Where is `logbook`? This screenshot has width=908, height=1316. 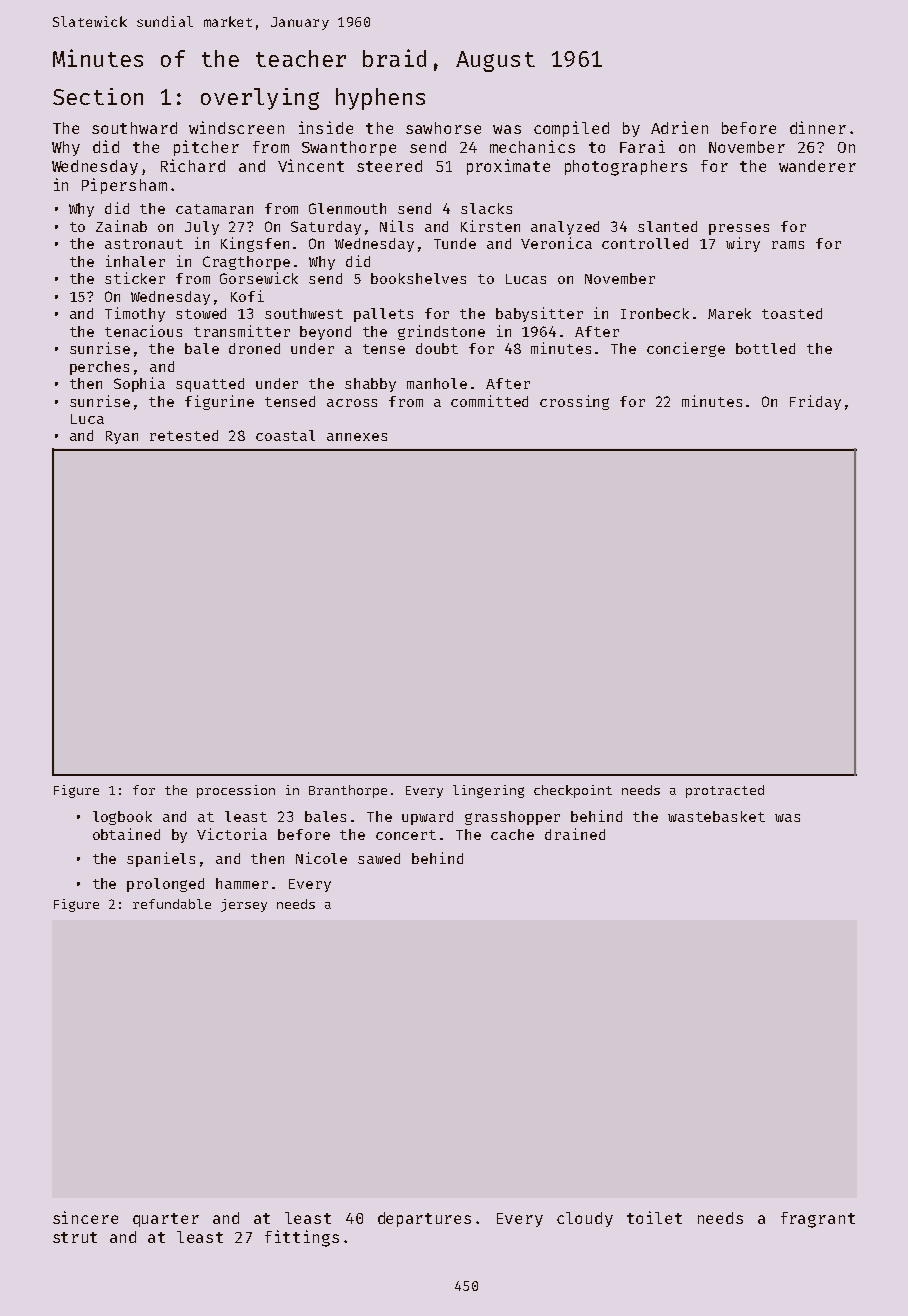 logbook is located at coordinates (122, 818).
